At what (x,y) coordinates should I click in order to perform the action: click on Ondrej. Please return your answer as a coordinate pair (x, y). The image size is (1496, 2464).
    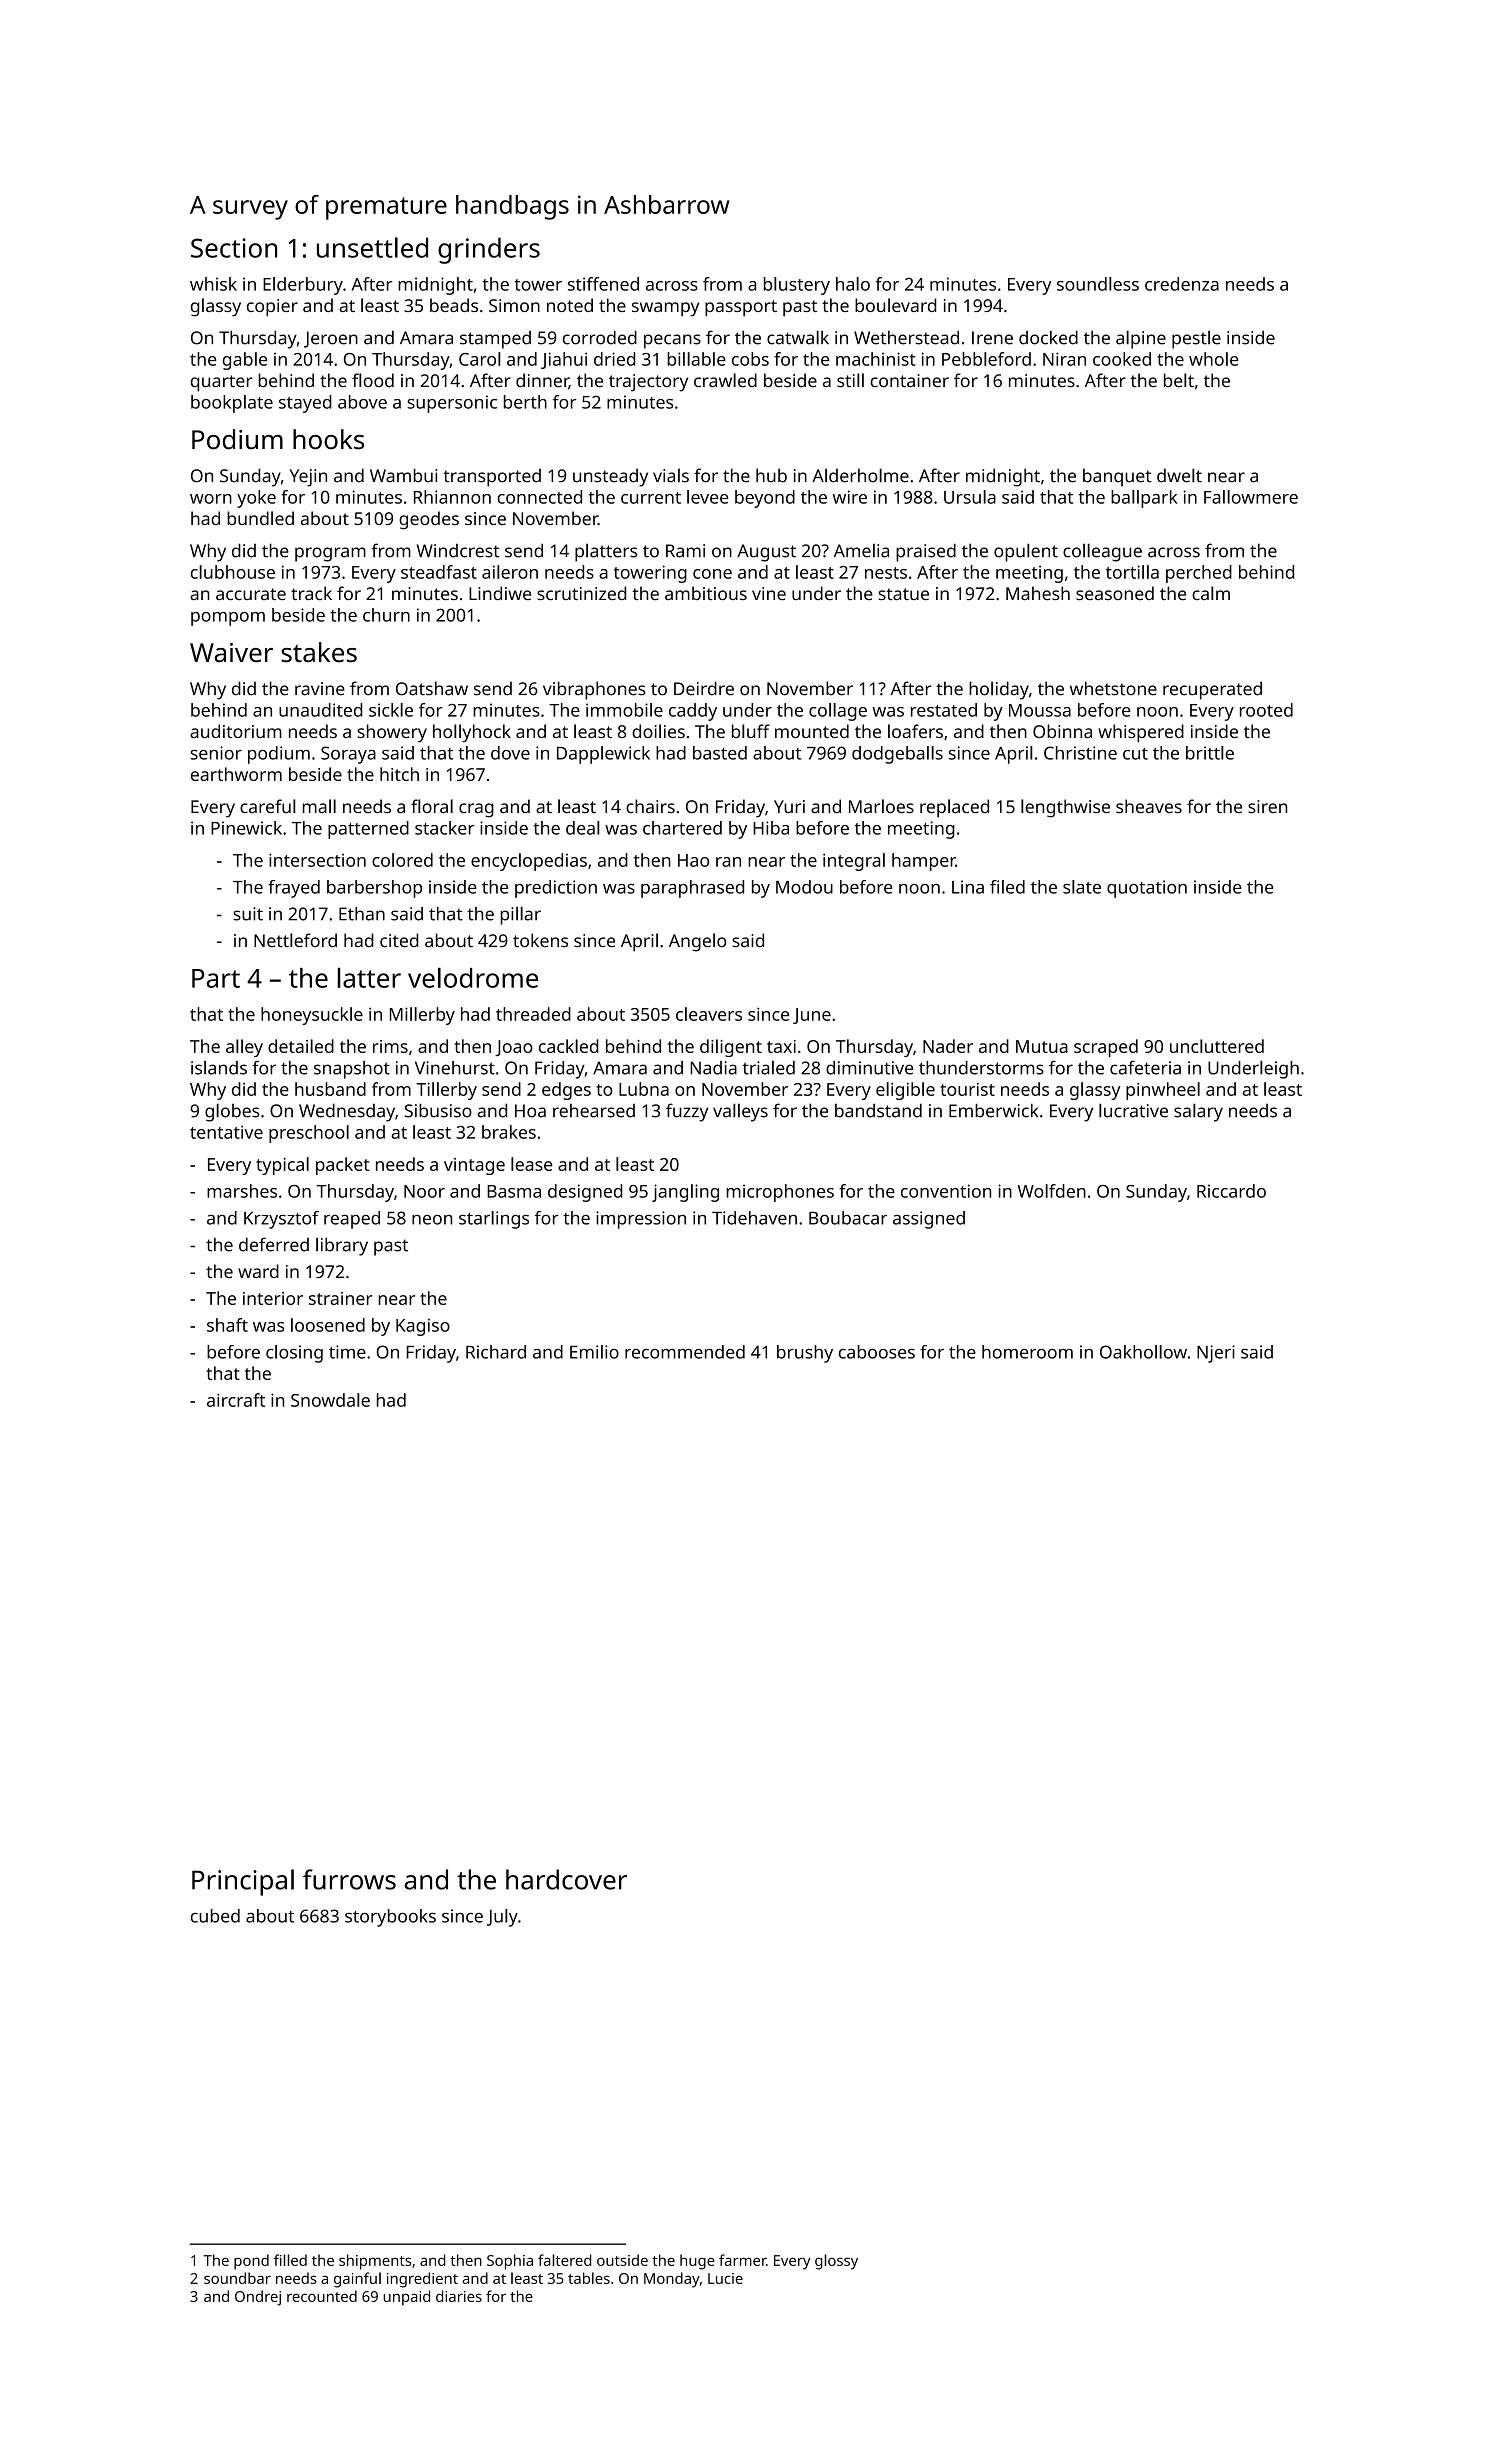
    Looking at the image, I should click on (258, 2298).
